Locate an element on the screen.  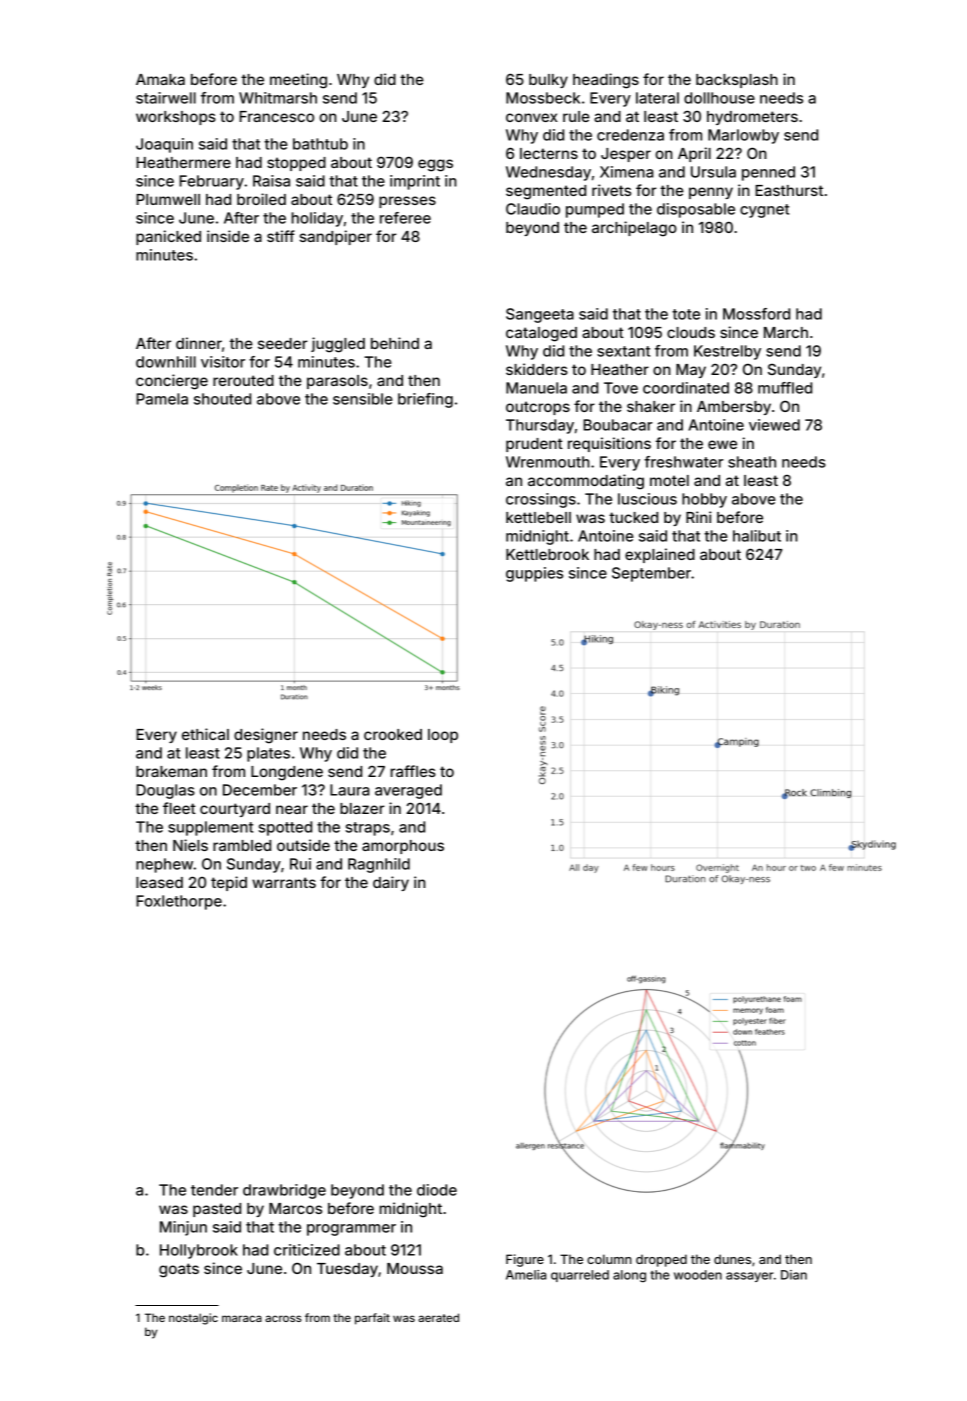
goats is located at coordinates (179, 1270).
